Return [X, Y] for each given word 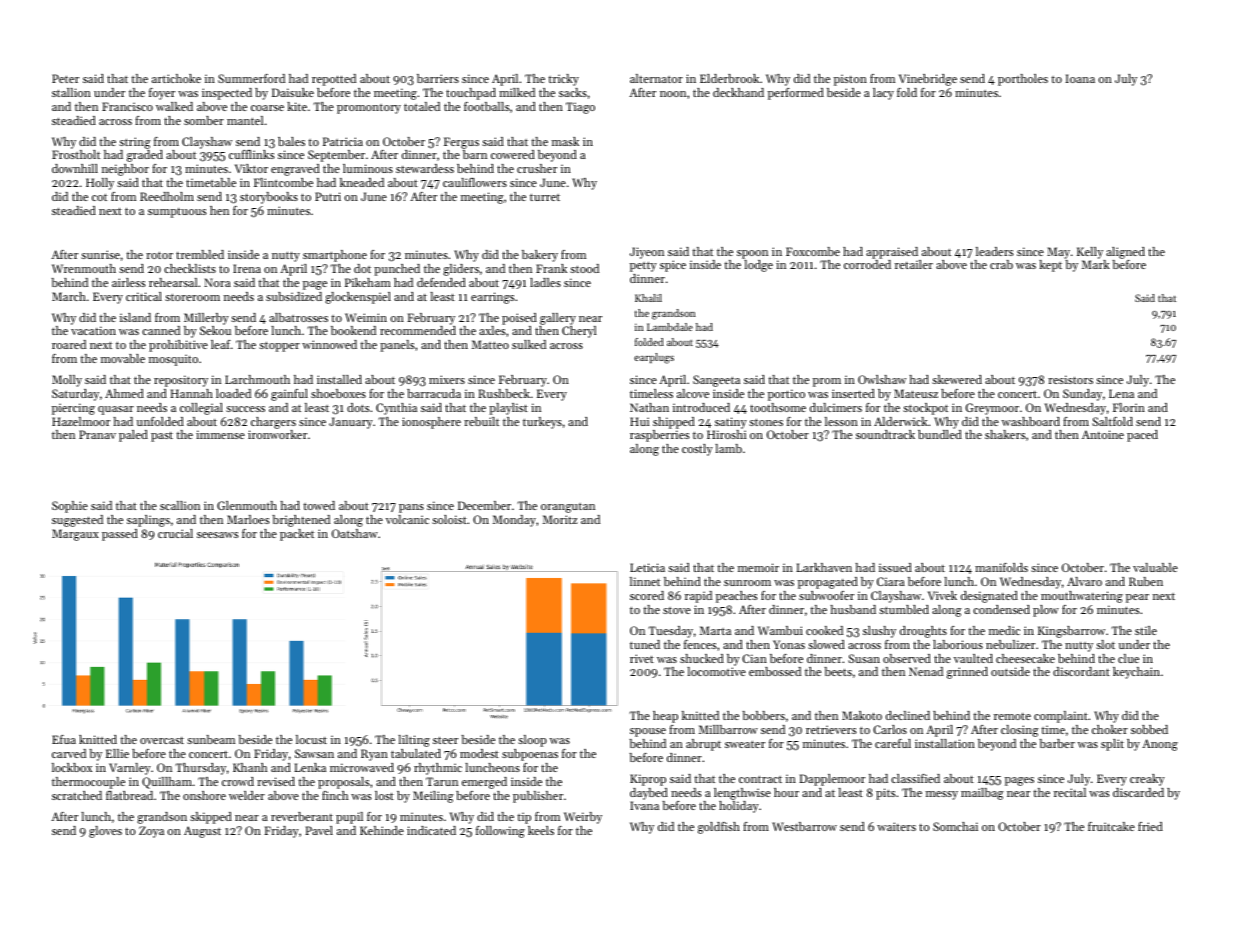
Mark [1096, 264]
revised [276, 781]
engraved [295, 170]
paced [1142, 436]
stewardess [425, 168]
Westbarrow [804, 826]
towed [319, 505]
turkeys [542, 423]
